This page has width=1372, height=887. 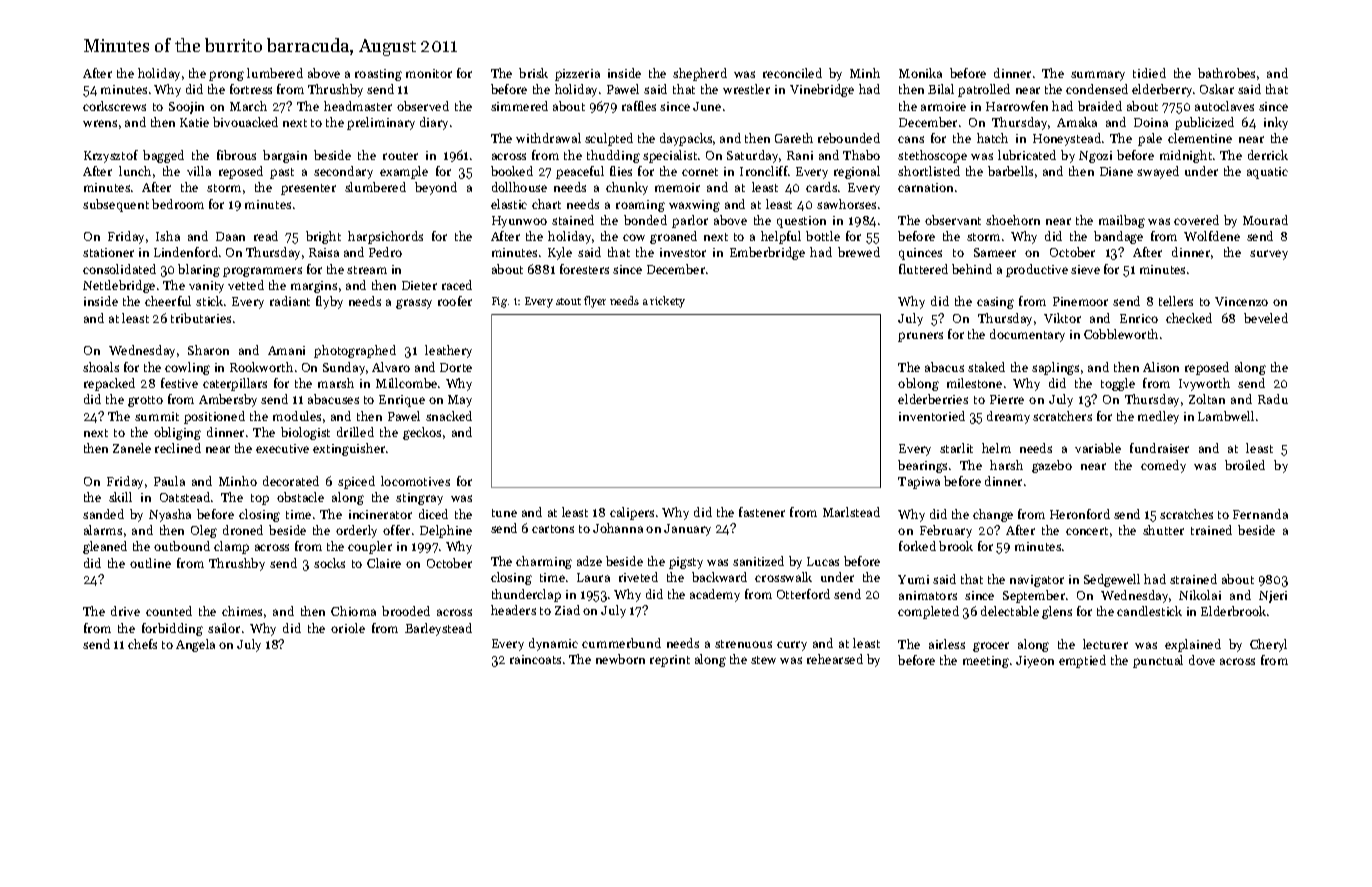 I want to click on tune, so click(x=504, y=513).
